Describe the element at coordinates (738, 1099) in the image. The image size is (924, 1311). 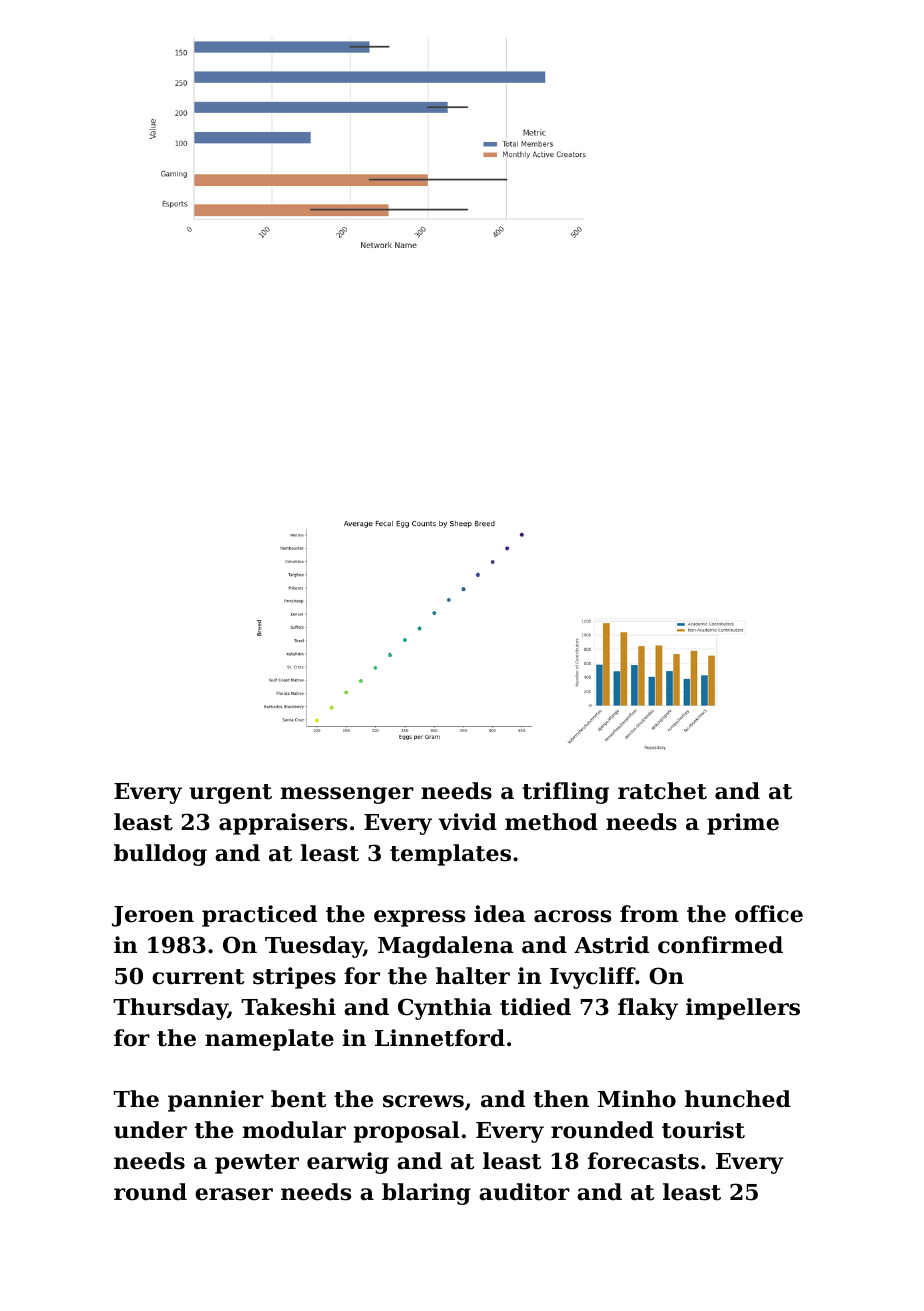
I see `hunched` at that location.
